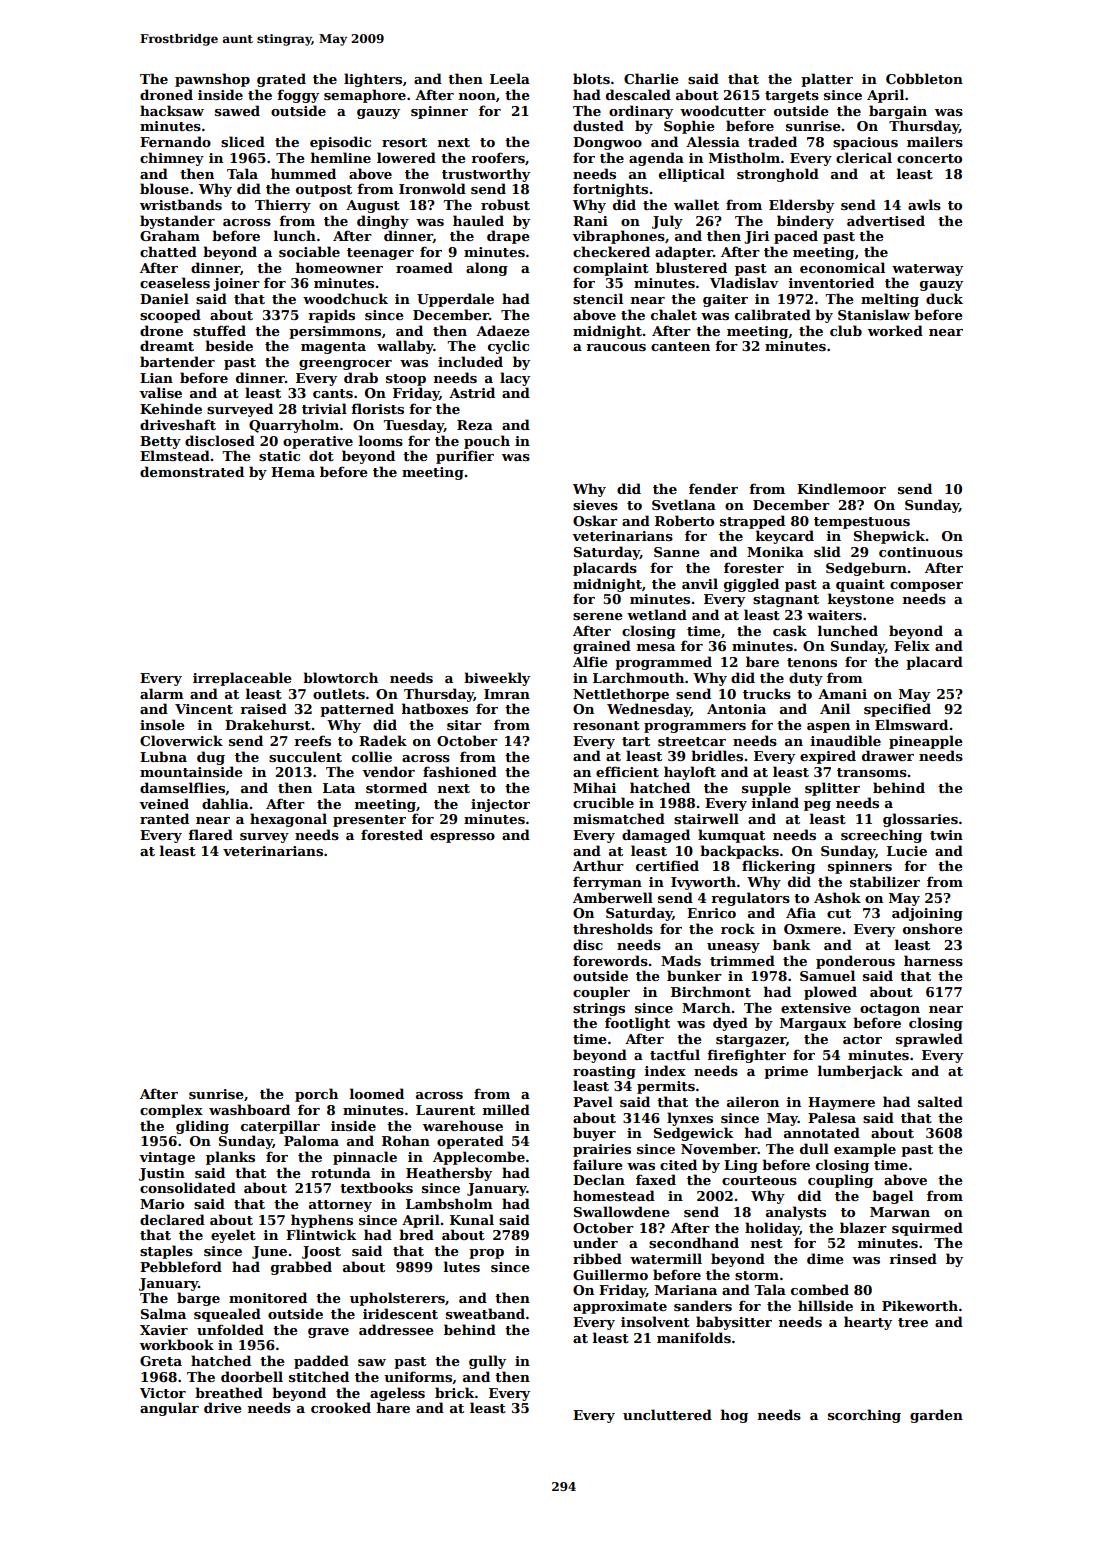  Describe the element at coordinates (936, 1416) in the screenshot. I see `garden` at that location.
